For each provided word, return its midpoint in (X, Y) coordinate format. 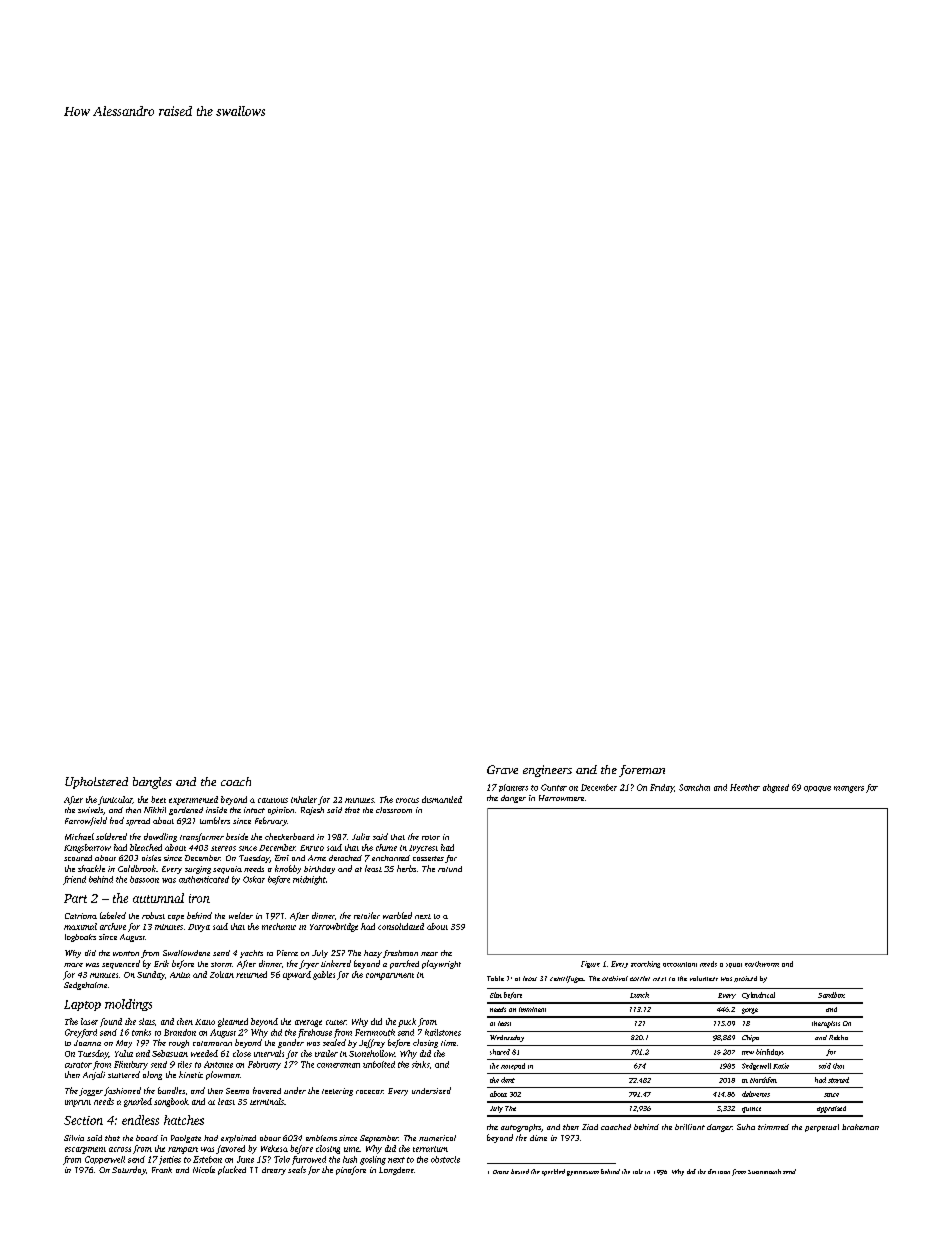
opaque (817, 789)
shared (500, 1052)
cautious (273, 800)
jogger (91, 1092)
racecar (369, 1092)
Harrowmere (561, 798)
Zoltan (222, 974)
